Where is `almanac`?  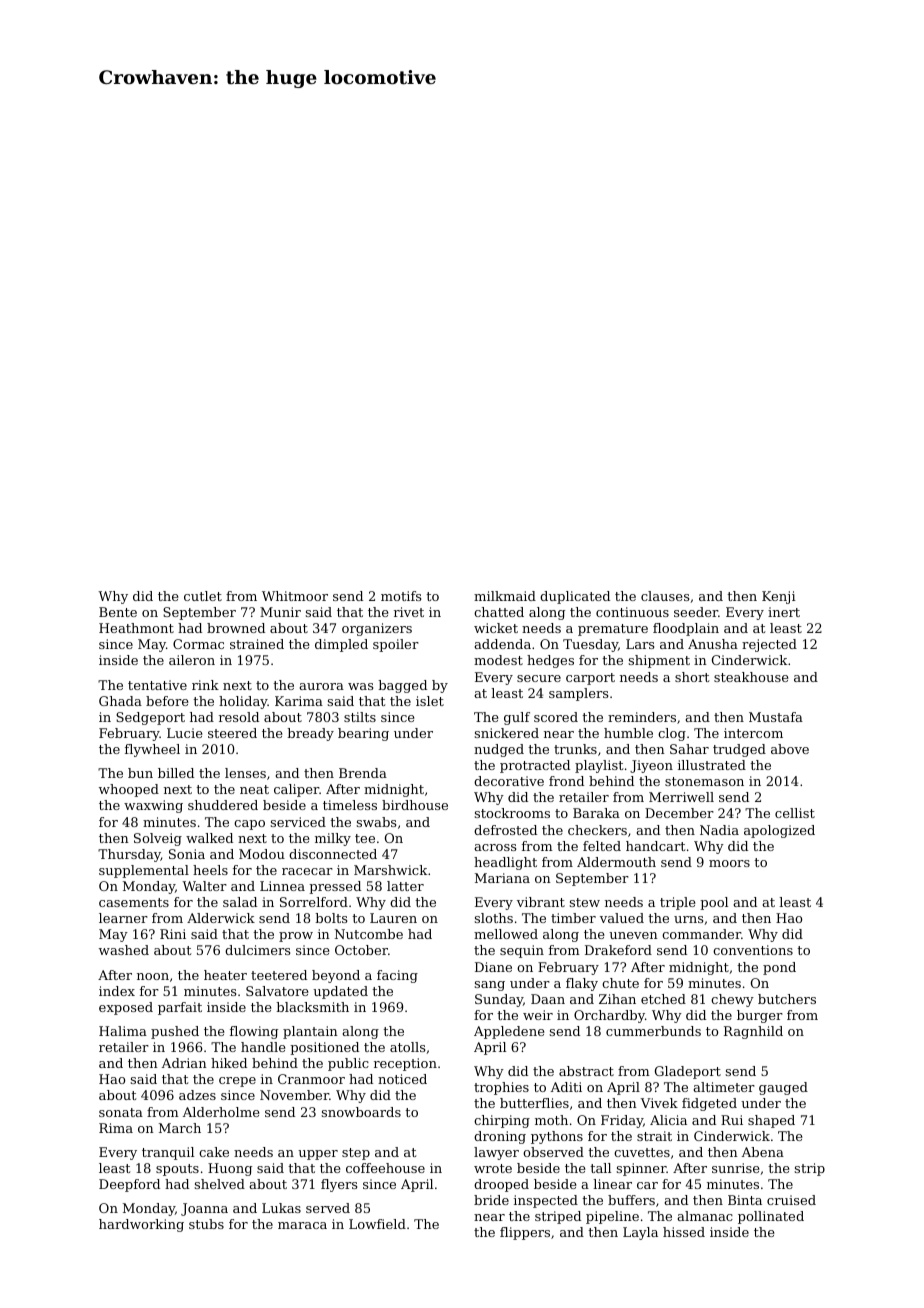
almanac is located at coordinates (705, 1216).
